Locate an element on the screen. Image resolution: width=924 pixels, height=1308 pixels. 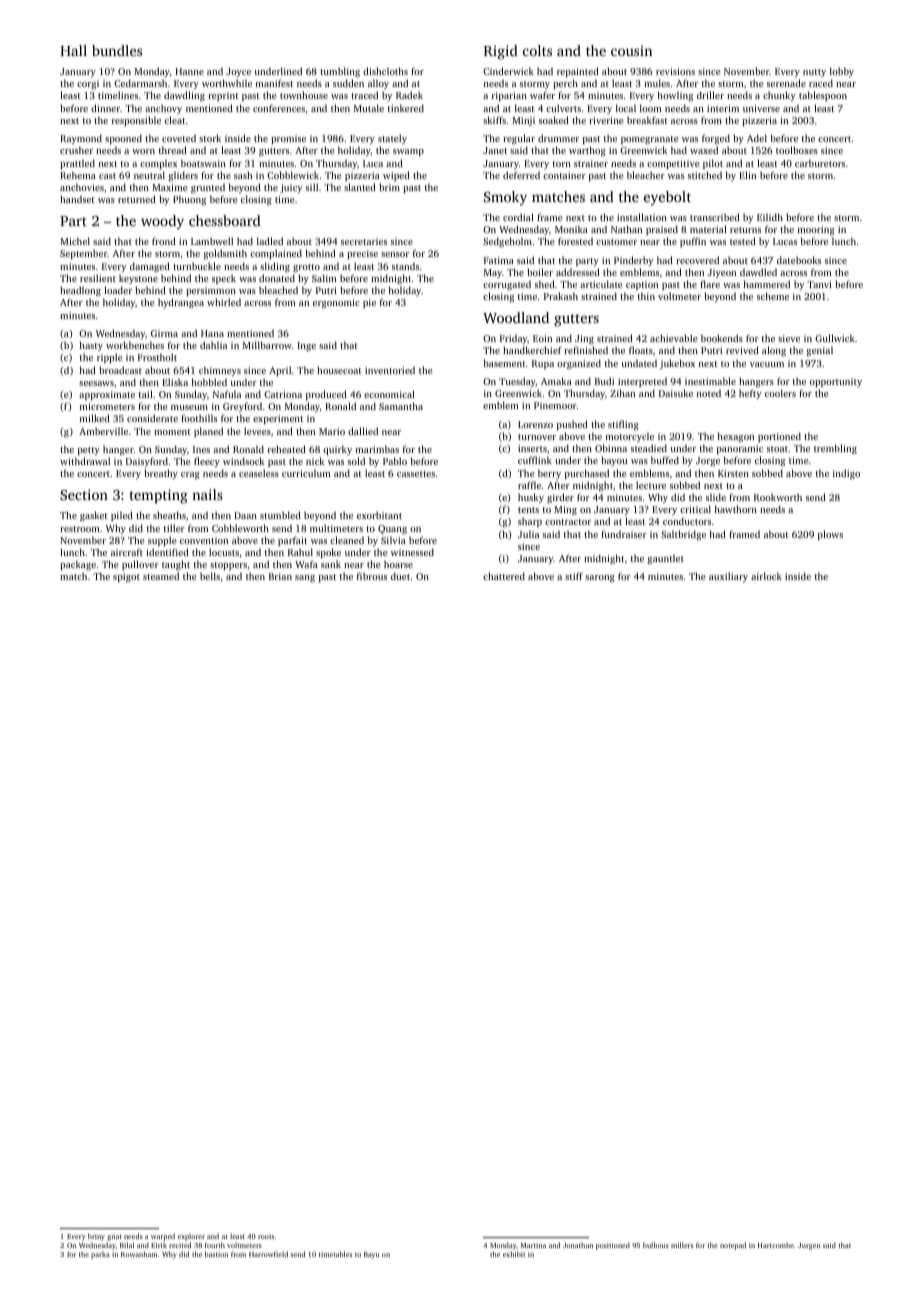
Jurgen is located at coordinates (809, 1246).
